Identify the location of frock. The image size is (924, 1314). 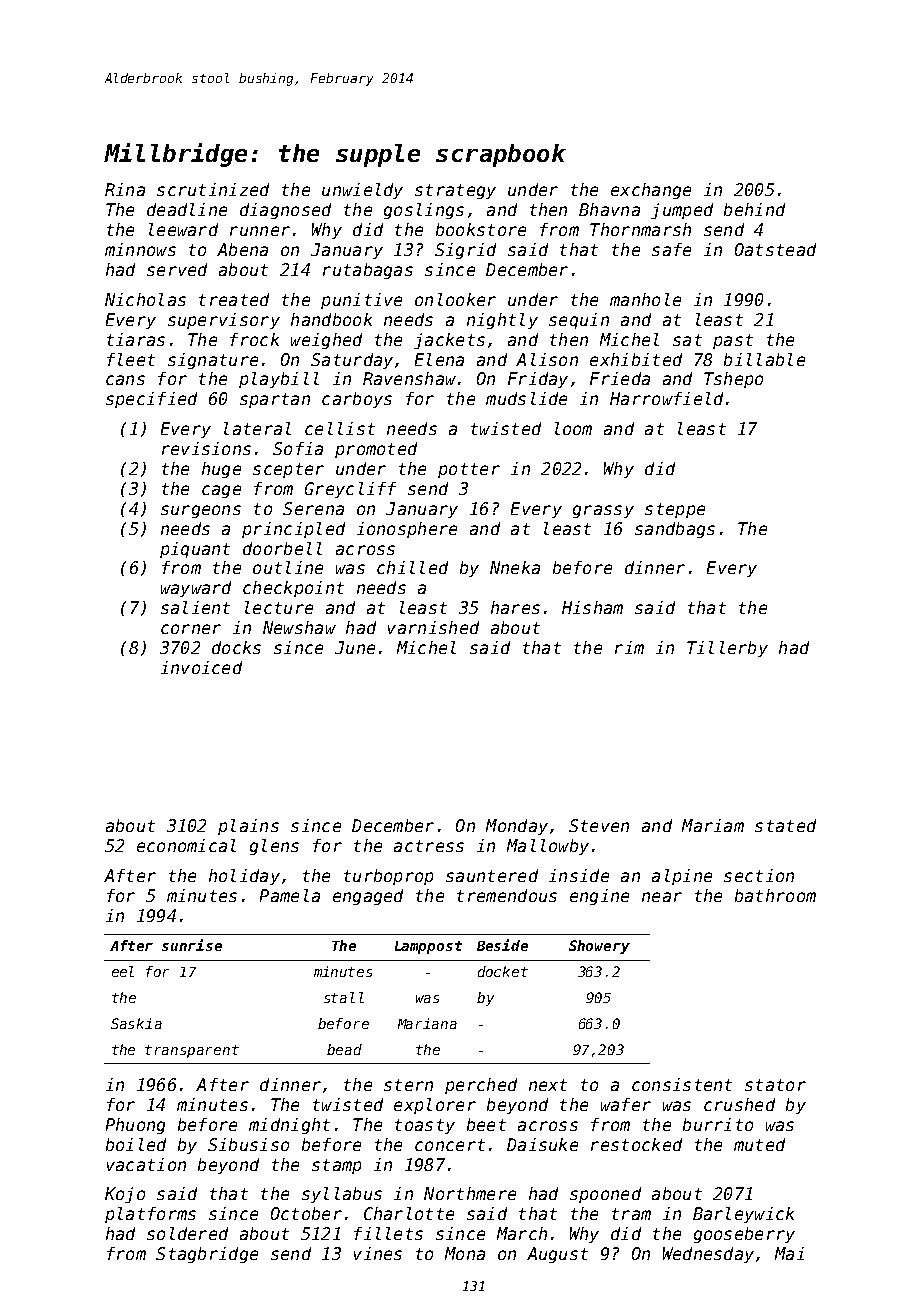
(254, 339).
